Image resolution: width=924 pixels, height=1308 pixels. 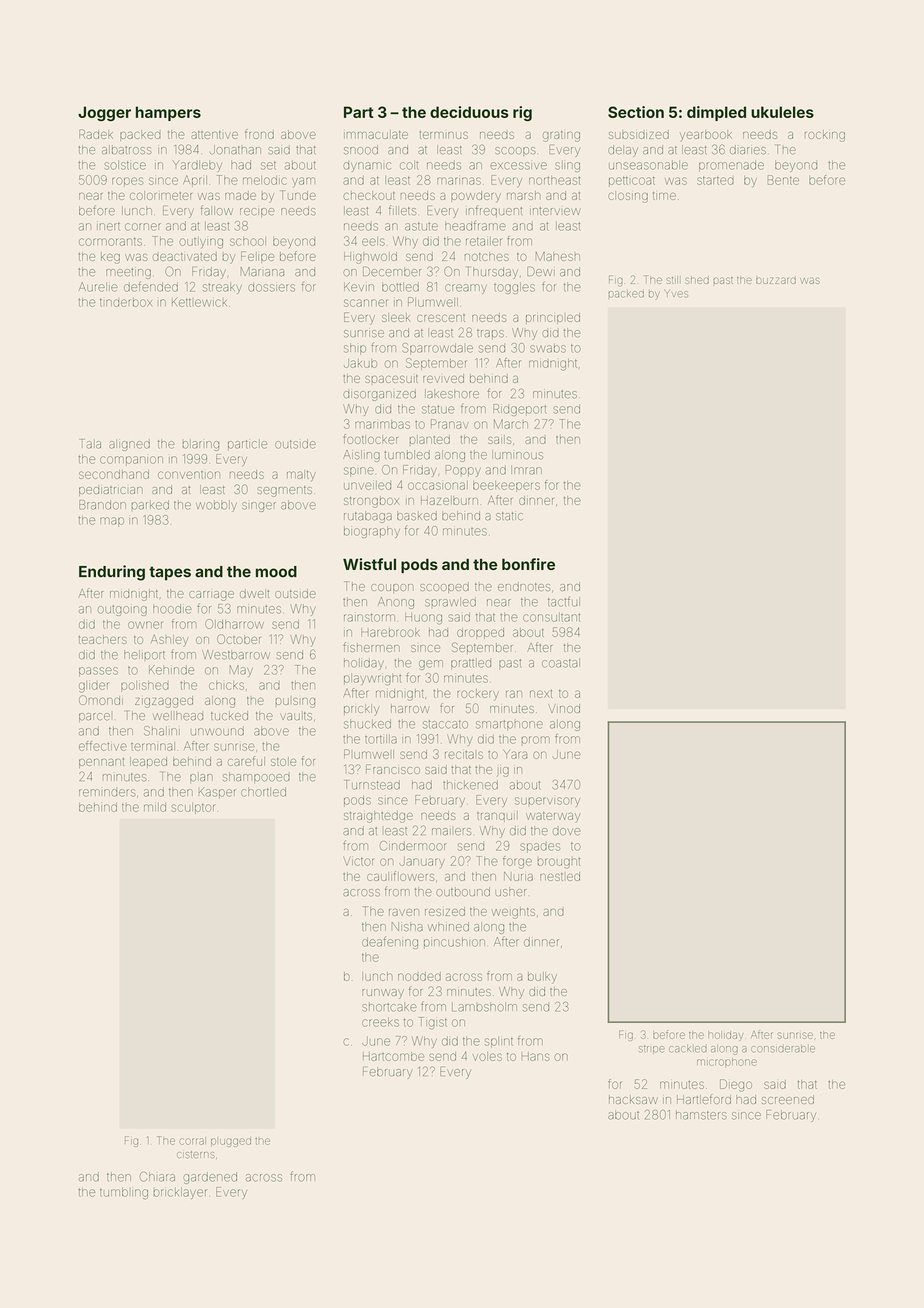 I want to click on streaky, so click(x=222, y=288).
